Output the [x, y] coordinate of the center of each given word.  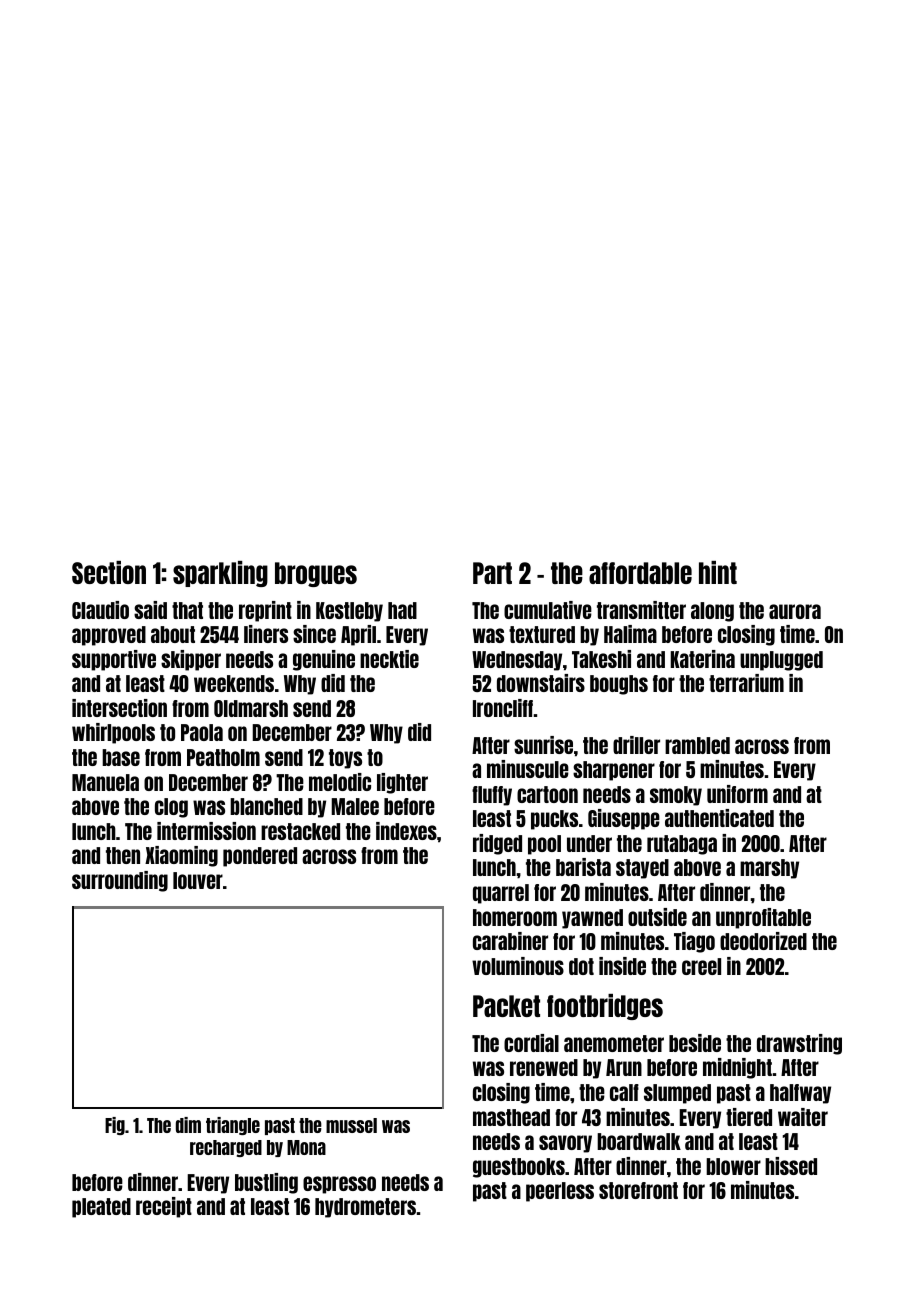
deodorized [763, 941]
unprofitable [763, 918]
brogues [316, 574]
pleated [101, 1208]
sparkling [220, 574]
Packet [506, 1006]
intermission [206, 831]
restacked [300, 831]
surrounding [120, 881]
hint [718, 572]
